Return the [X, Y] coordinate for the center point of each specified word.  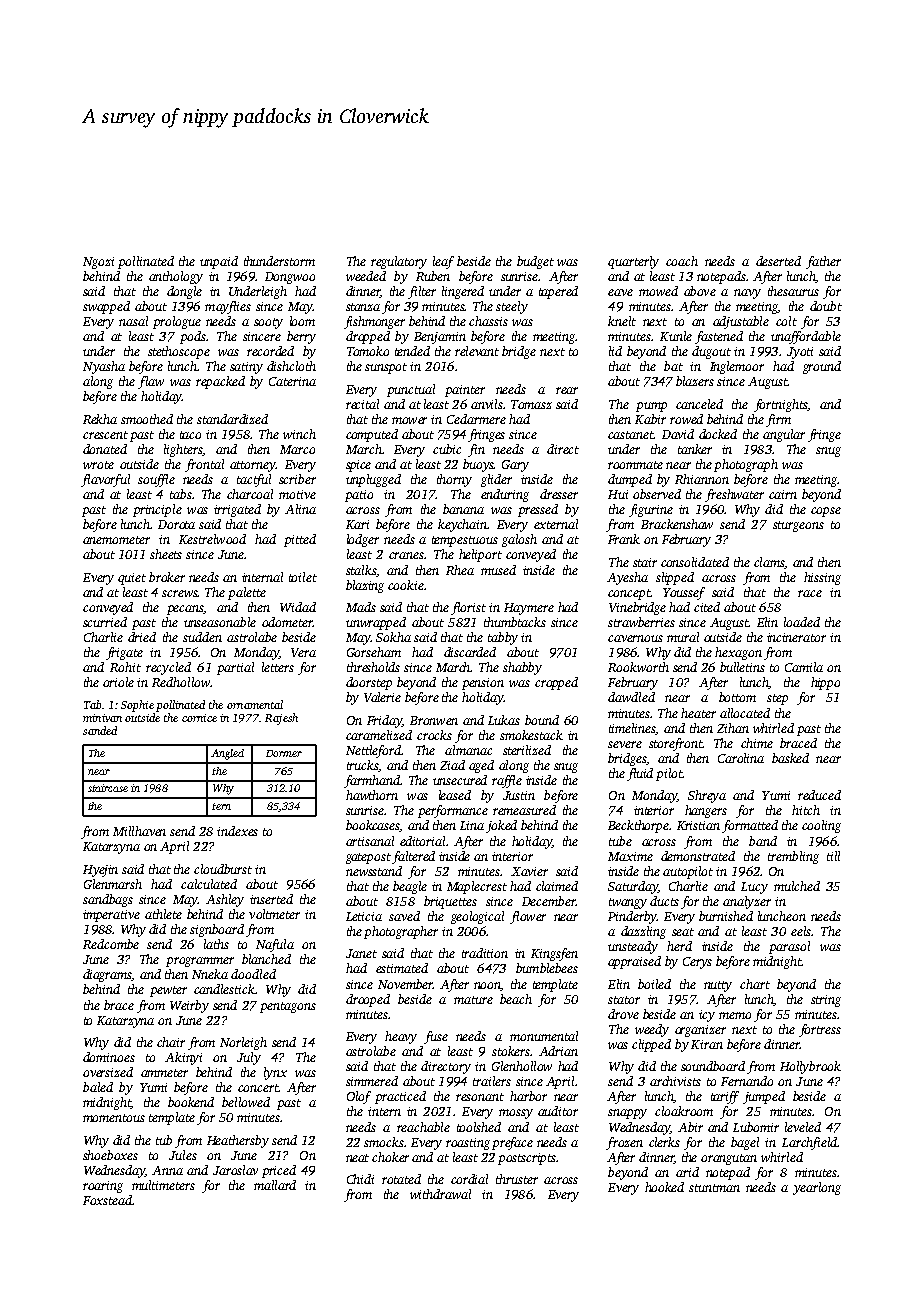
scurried [105, 622]
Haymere [529, 609]
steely [512, 307]
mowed [658, 291]
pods [193, 337]
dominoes [109, 1057]
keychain [462, 525]
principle [157, 510]
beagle [410, 887]
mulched [797, 886]
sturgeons [798, 526]
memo [735, 1015]
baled [98, 1087]
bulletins [742, 667]
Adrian [558, 1051]
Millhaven [139, 831]
